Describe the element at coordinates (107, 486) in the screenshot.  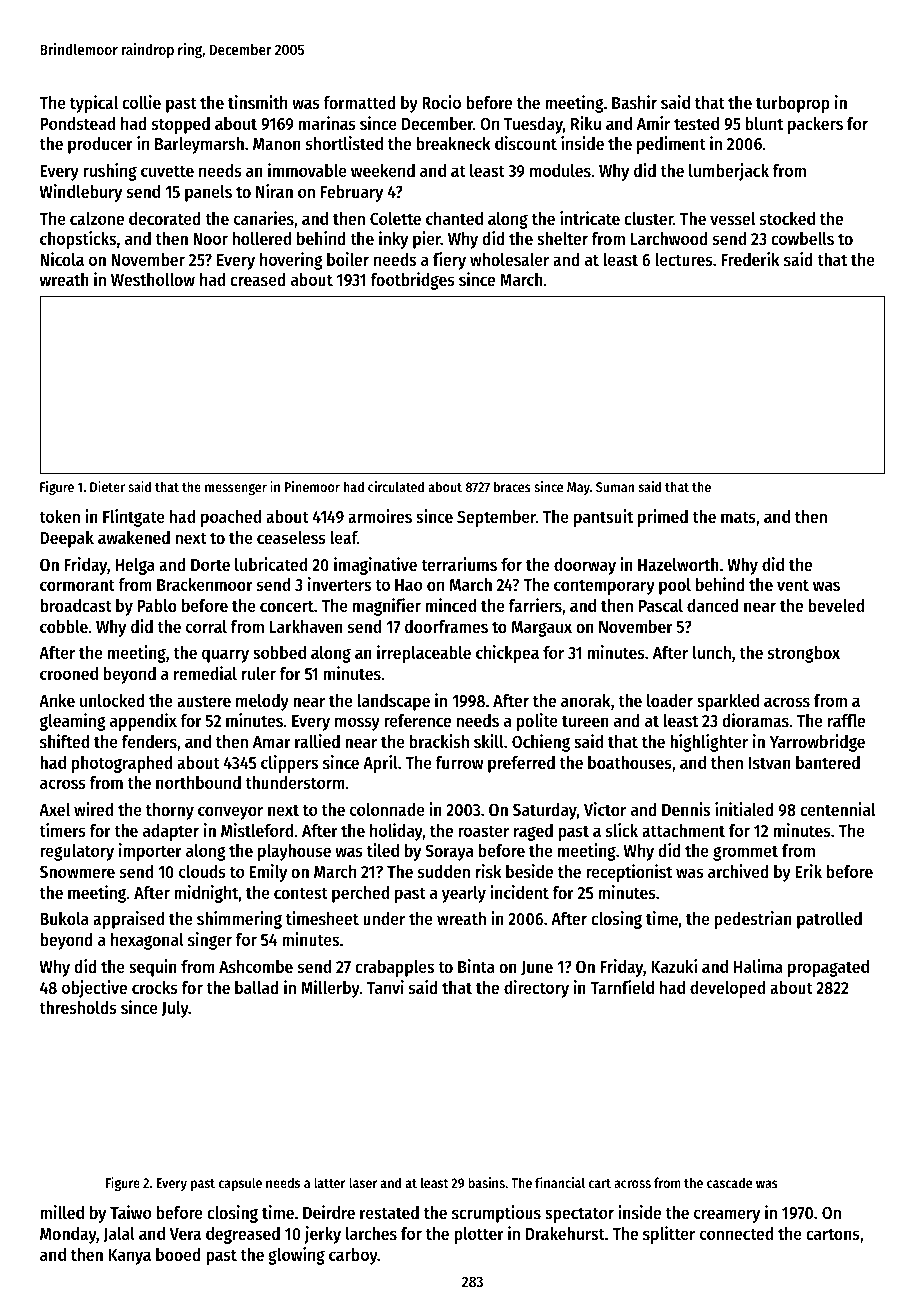
I see `Dieter` at that location.
